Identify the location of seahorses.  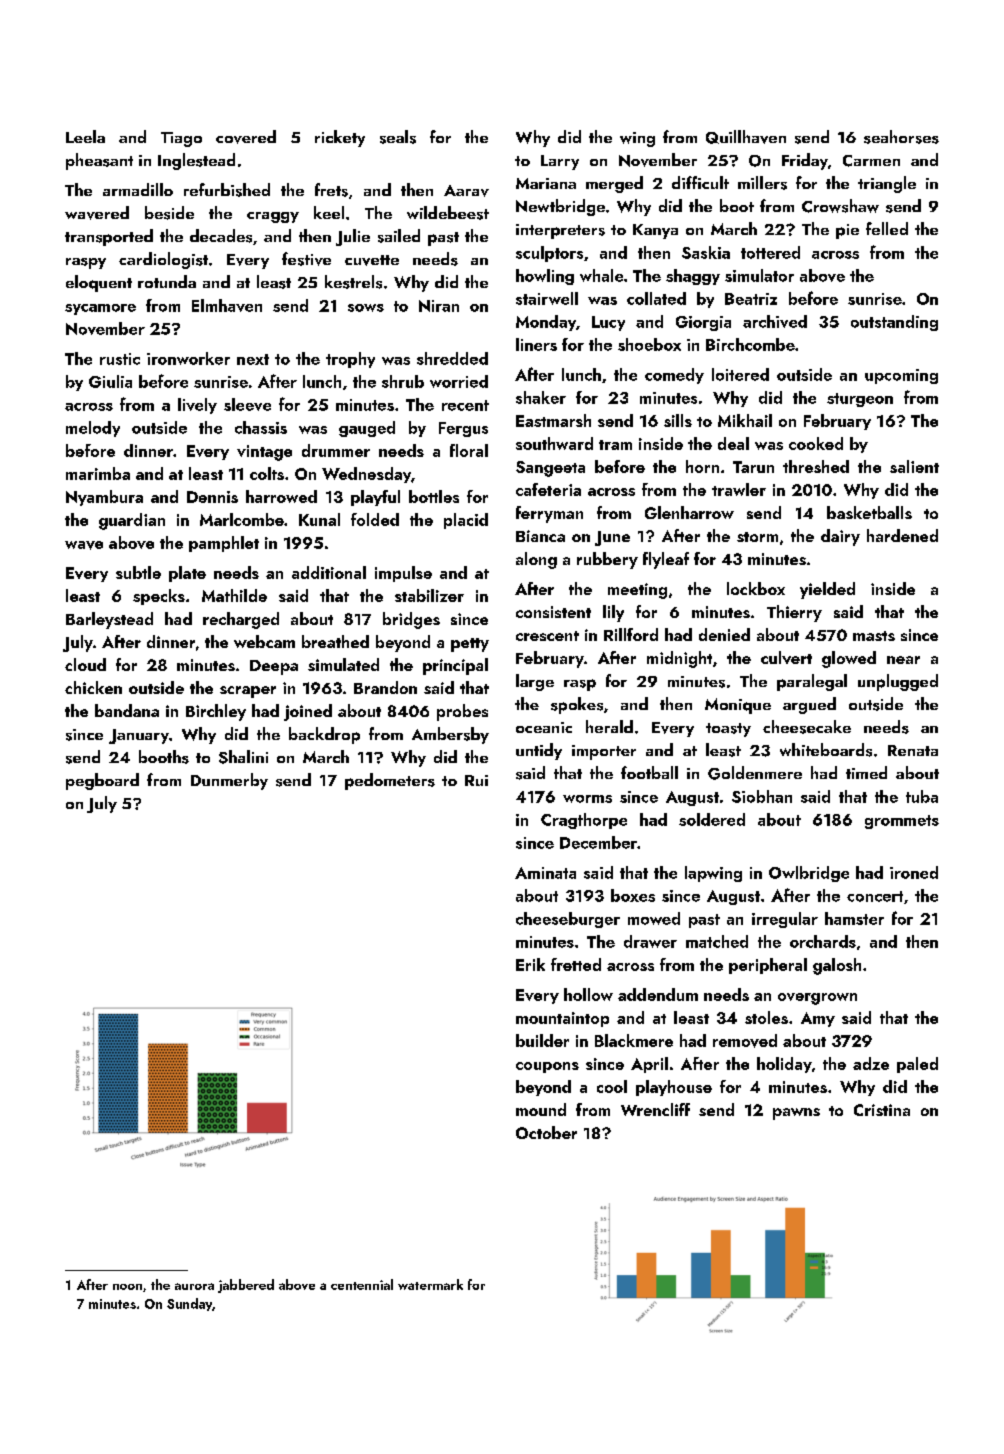
(901, 137).
